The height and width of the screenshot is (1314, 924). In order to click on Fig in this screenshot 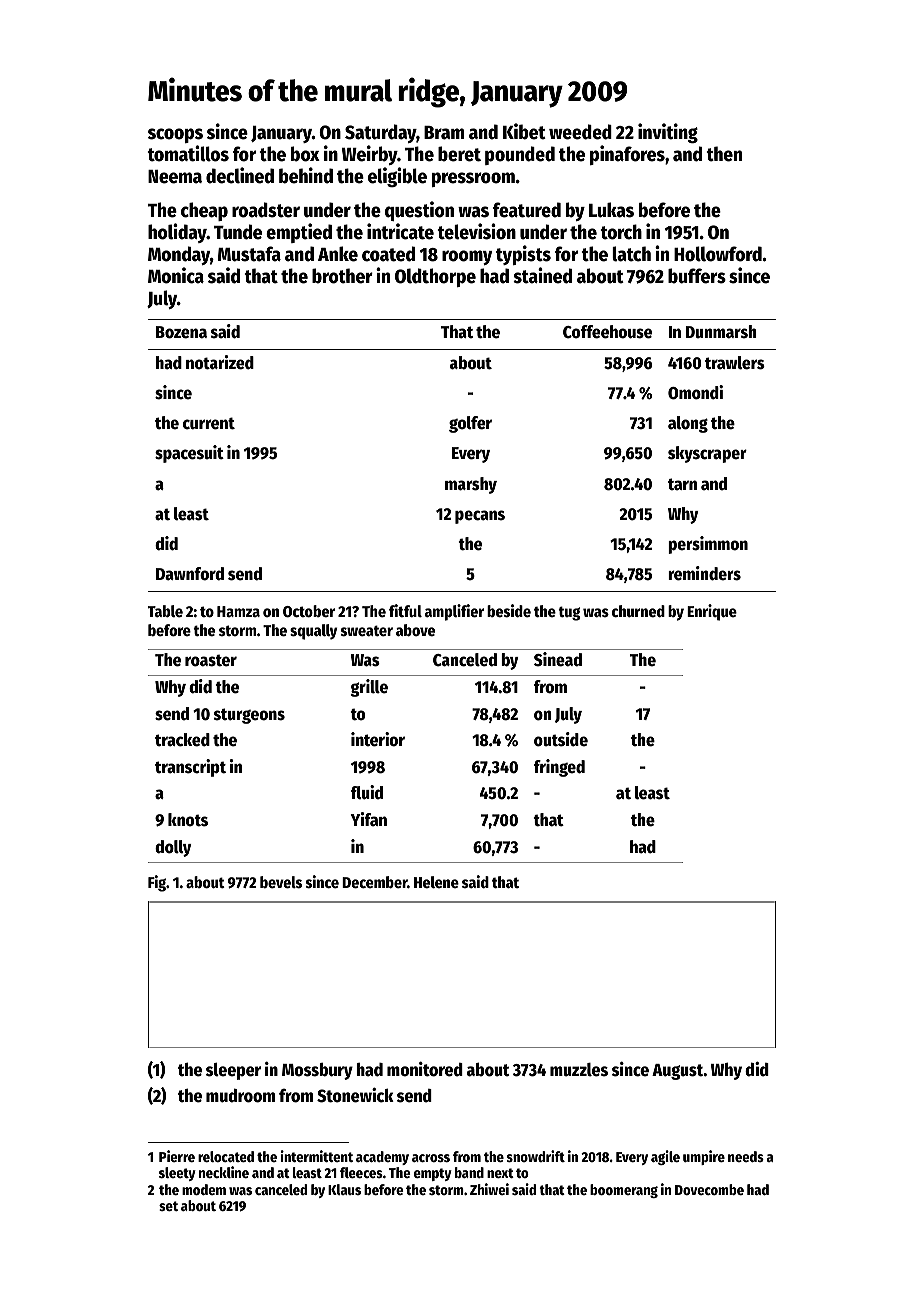, I will do `click(157, 883)`.
